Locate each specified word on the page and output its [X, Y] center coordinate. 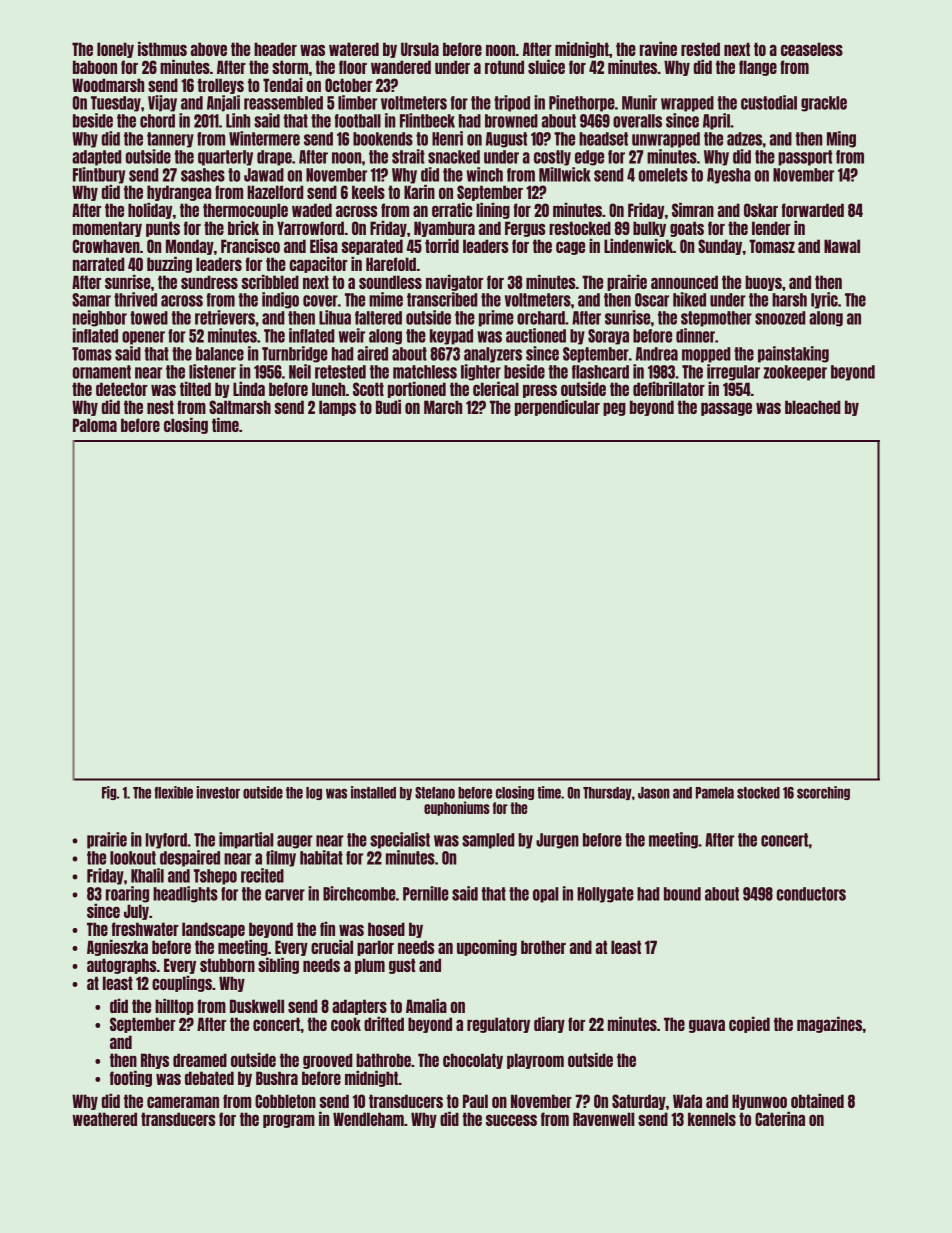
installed [373, 792]
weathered [104, 1119]
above [209, 49]
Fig [109, 793]
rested [700, 49]
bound [682, 894]
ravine [658, 49]
